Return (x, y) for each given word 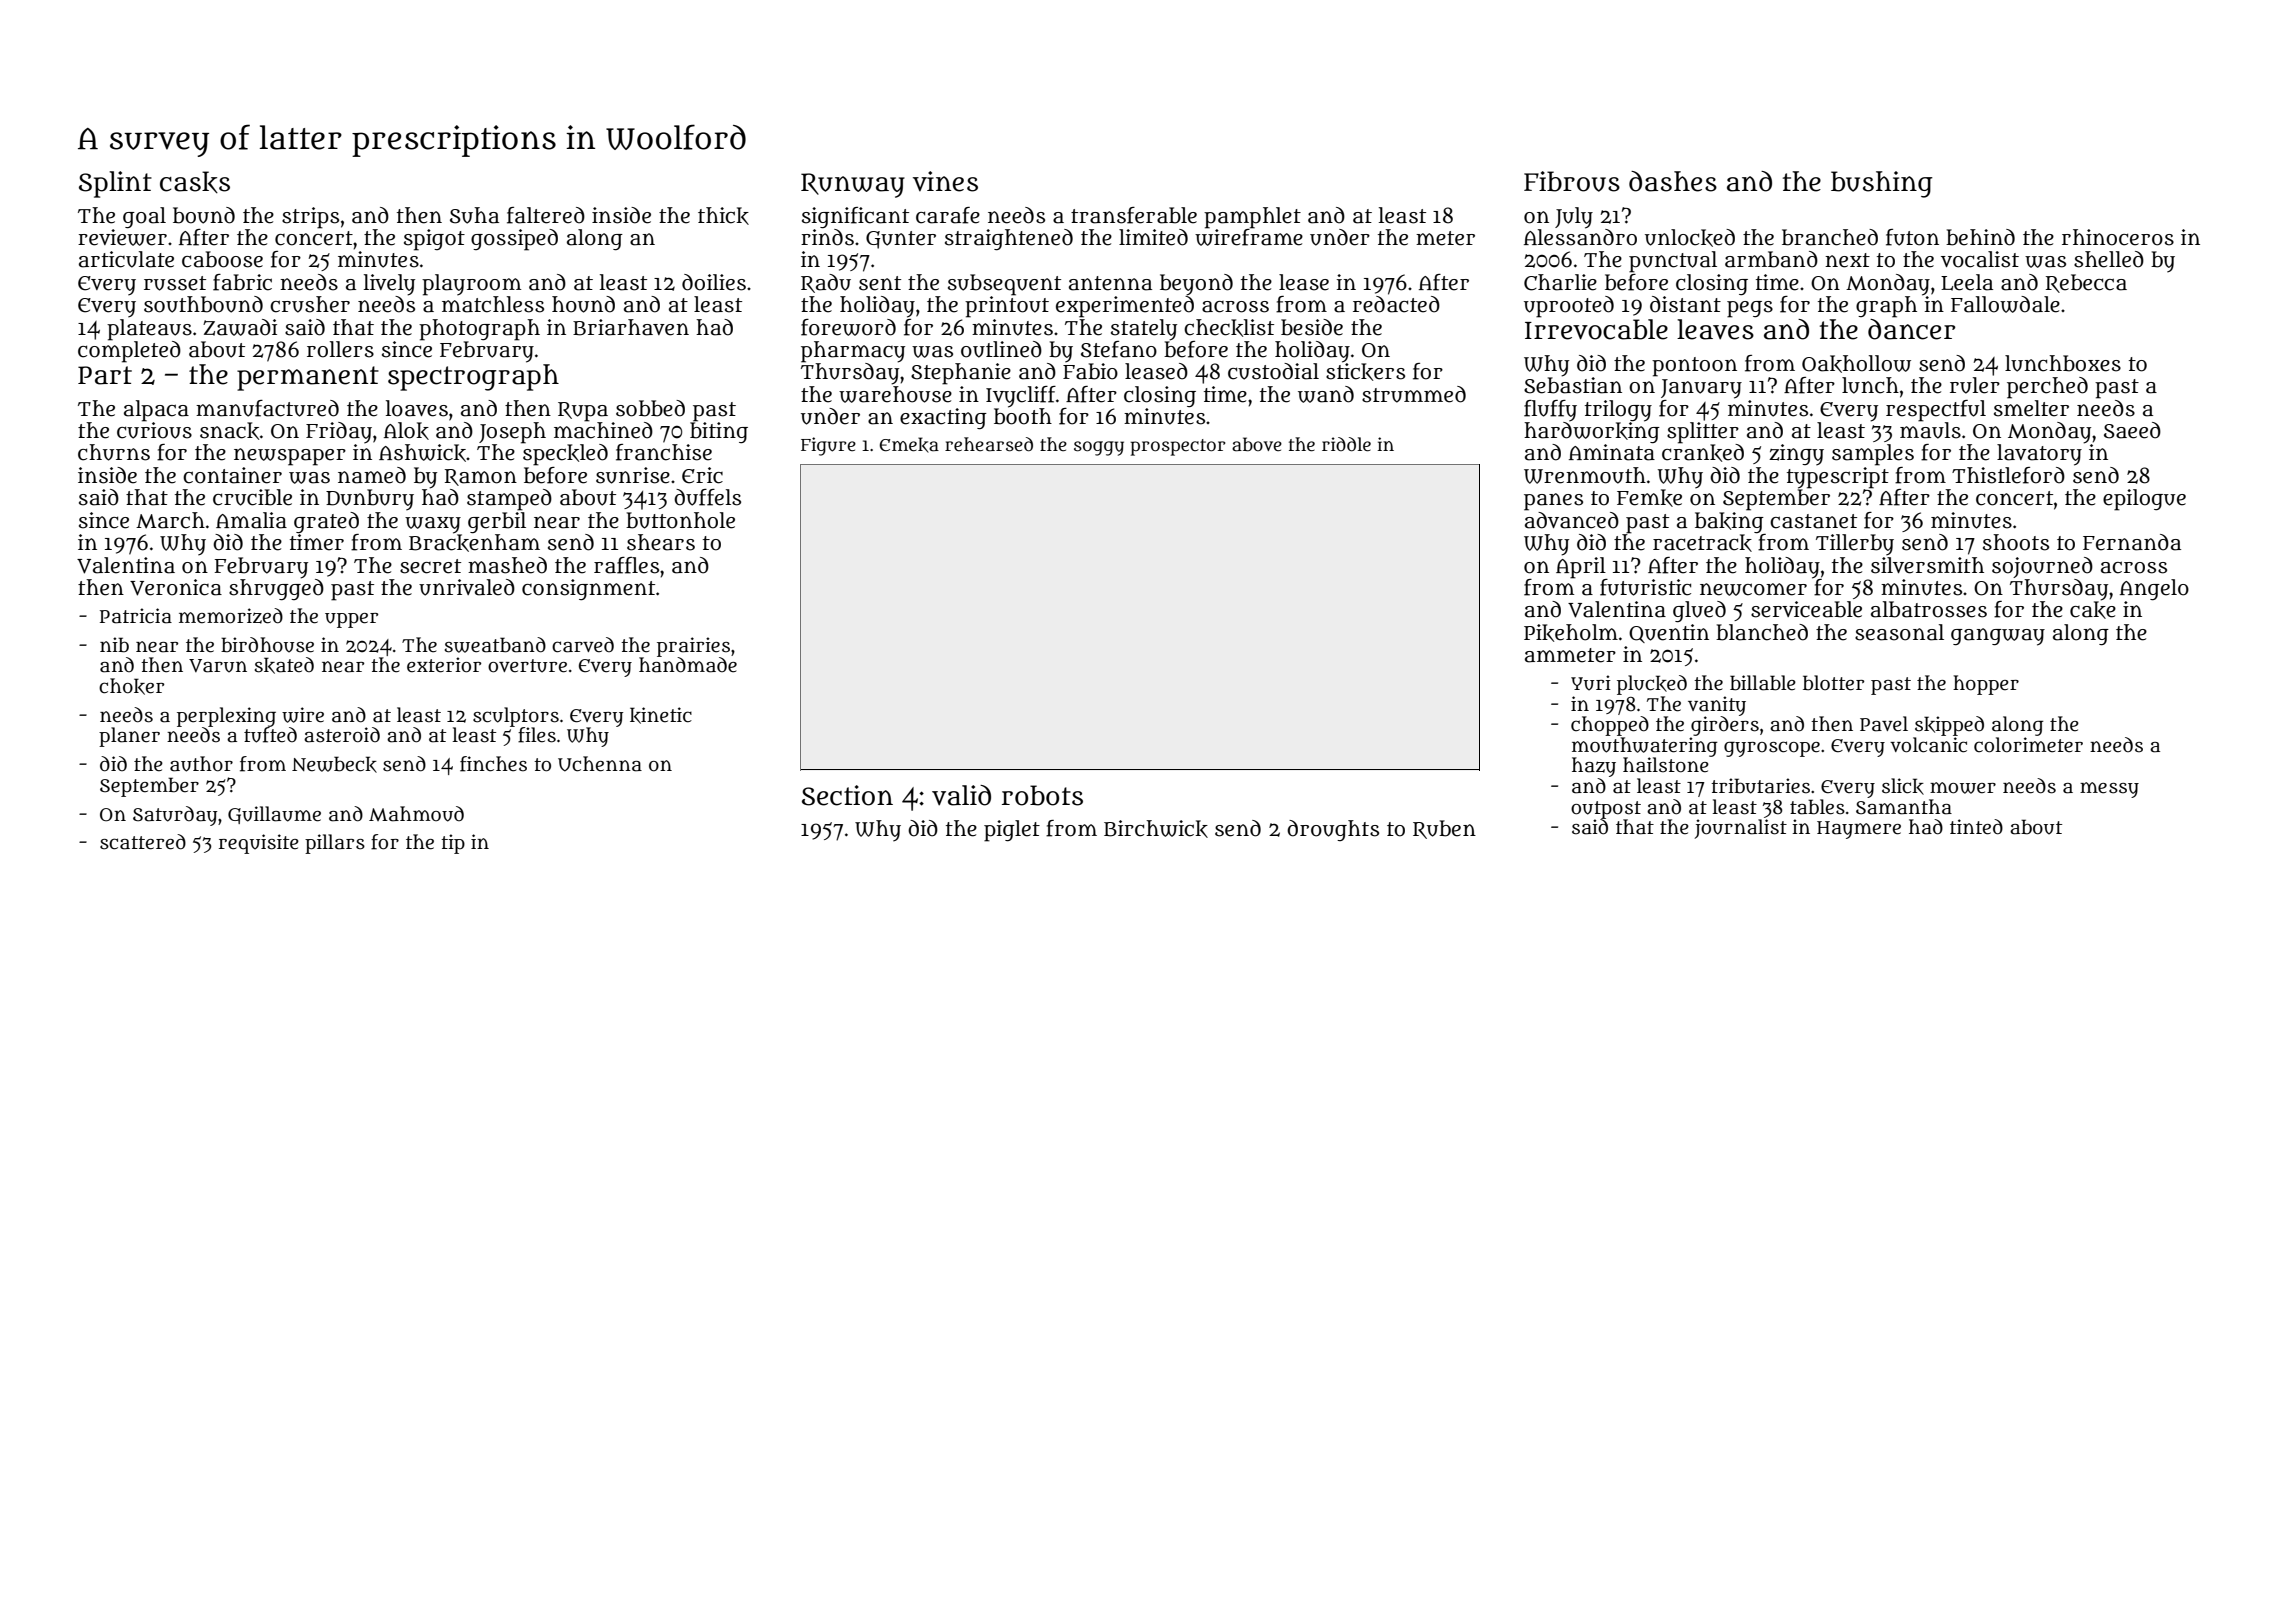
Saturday (175, 816)
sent (880, 283)
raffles (626, 565)
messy (2109, 790)
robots (1042, 795)
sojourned (2042, 567)
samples (1873, 455)
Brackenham (474, 543)
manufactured (267, 408)
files (537, 735)
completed (129, 351)
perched (2047, 388)
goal (144, 217)
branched (1830, 237)
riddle (1346, 444)
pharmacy (853, 352)
